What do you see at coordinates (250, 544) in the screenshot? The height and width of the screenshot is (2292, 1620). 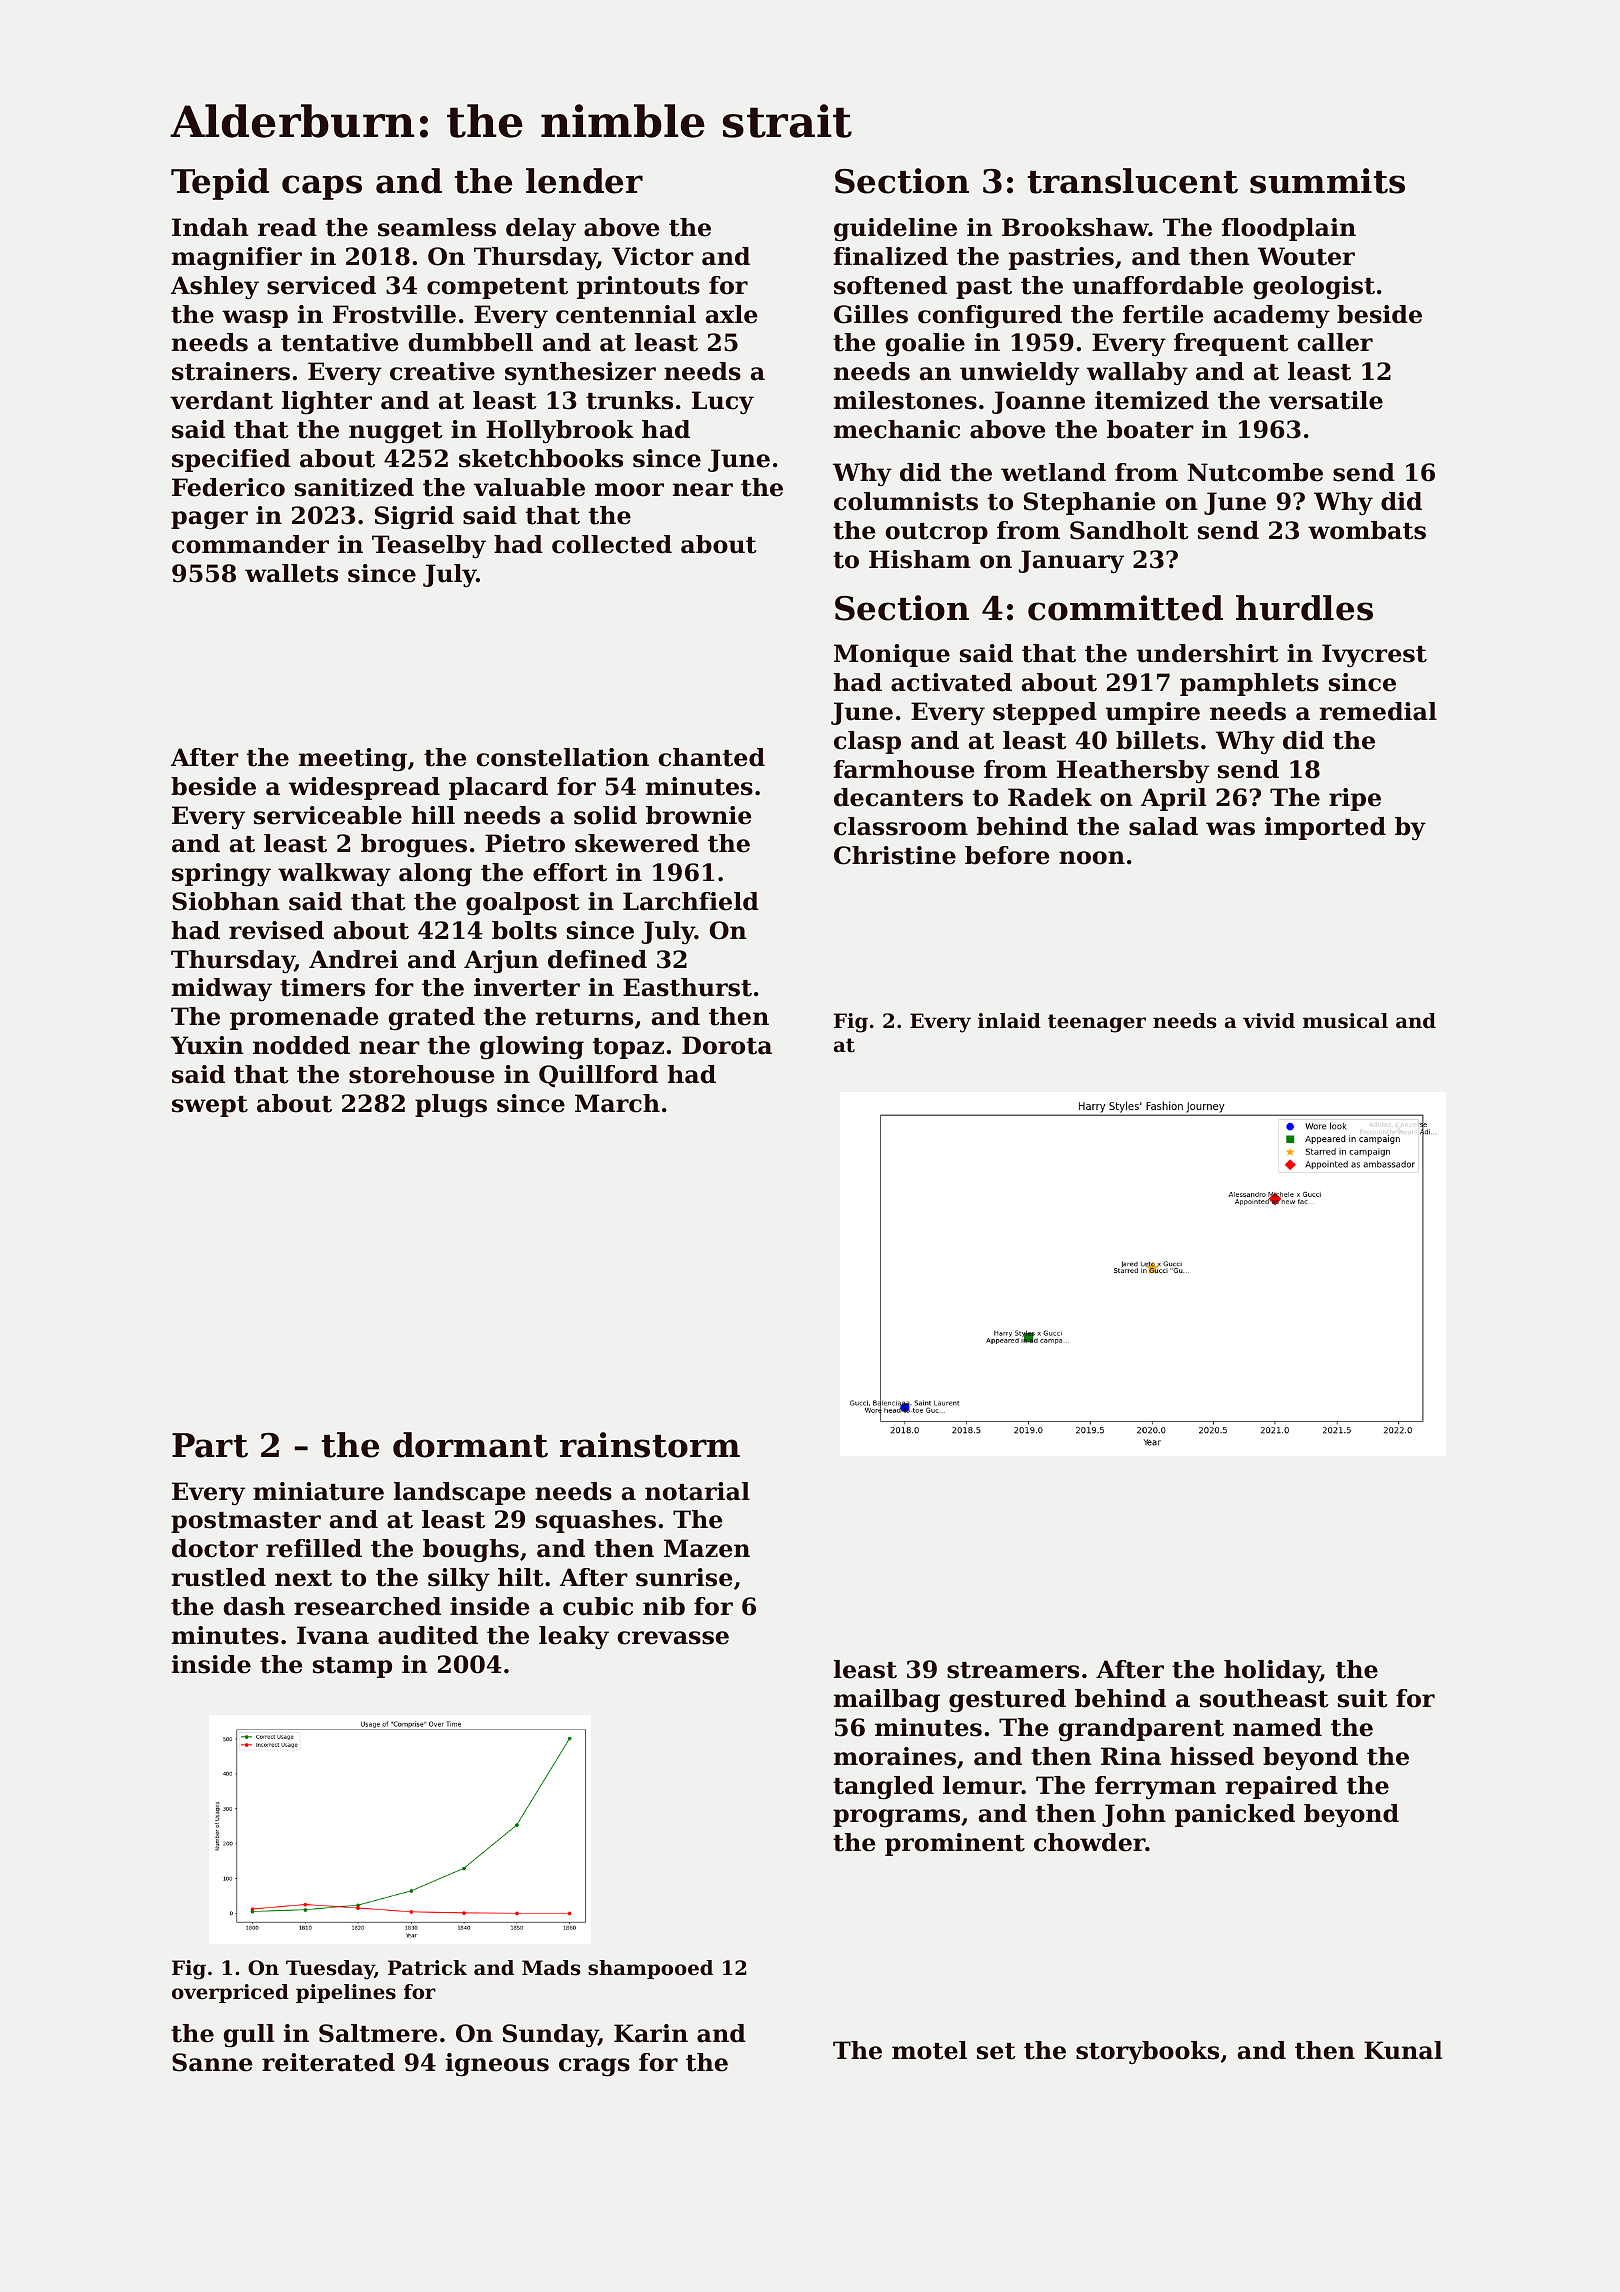 I see `commander` at bounding box center [250, 544].
